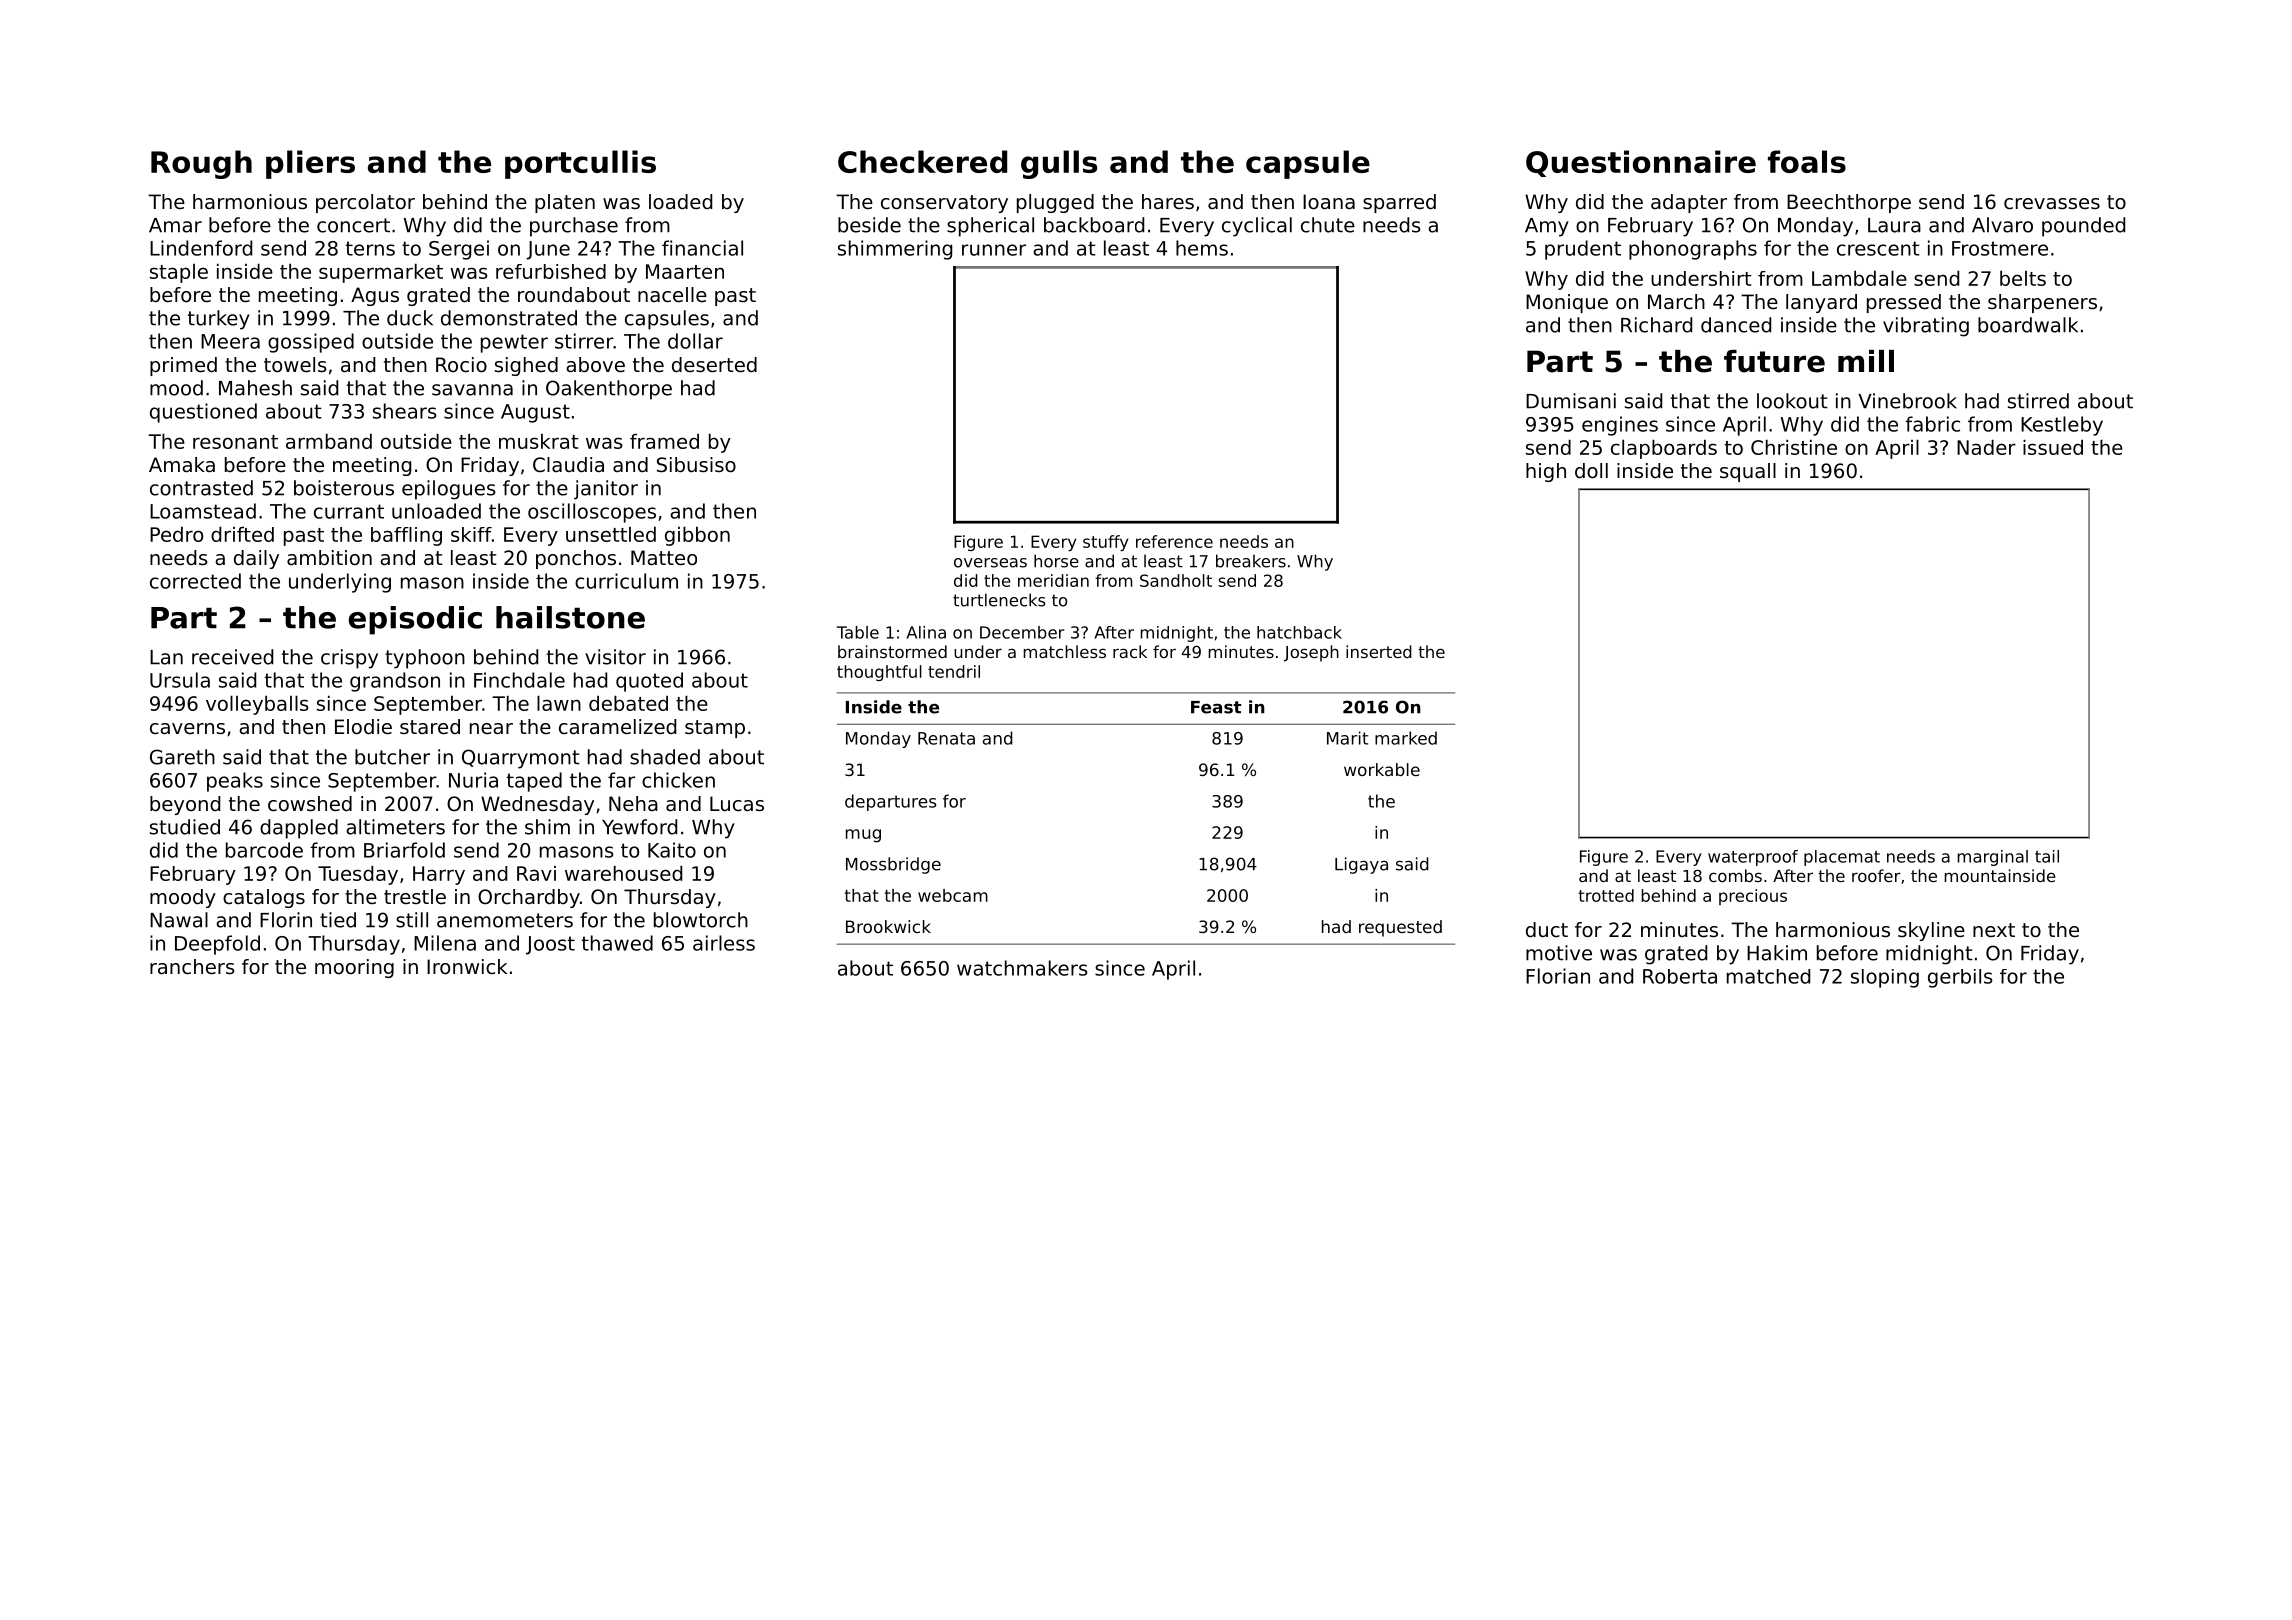 This screenshot has width=2292, height=1620. I want to click on inserted, so click(1379, 651).
